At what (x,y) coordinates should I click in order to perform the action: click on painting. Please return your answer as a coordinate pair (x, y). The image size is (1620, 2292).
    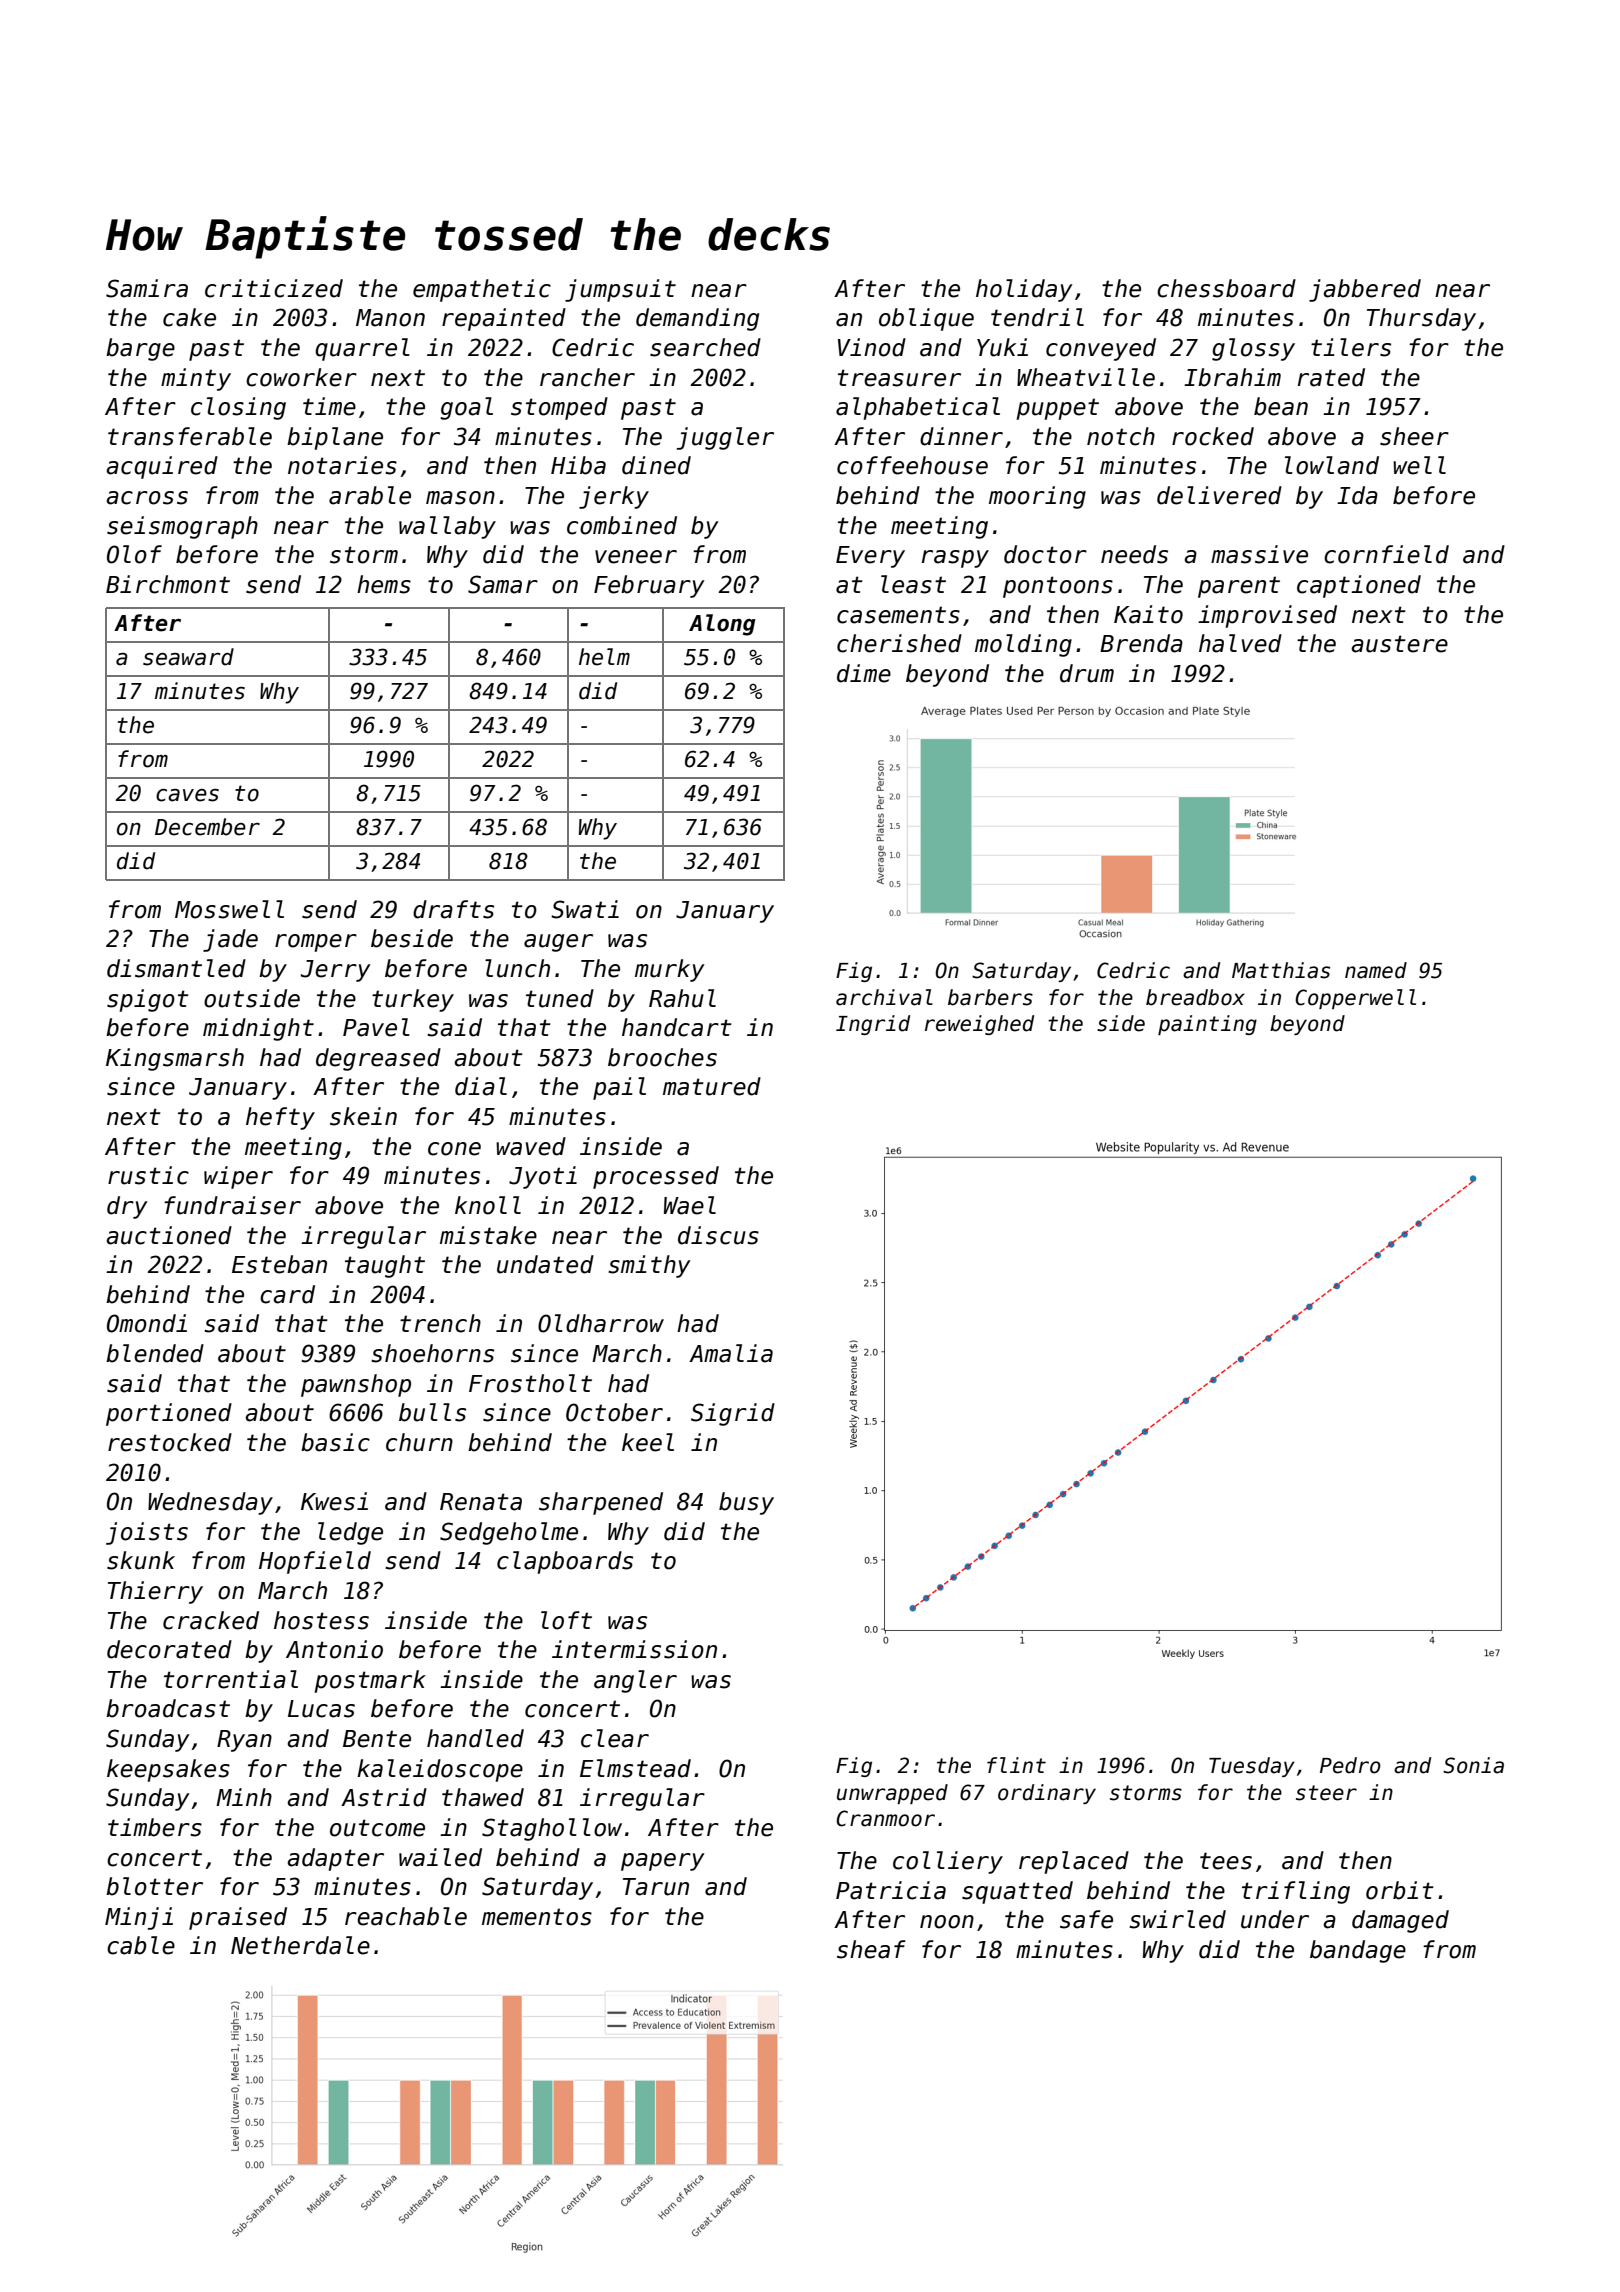
    Looking at the image, I should click on (1207, 1025).
